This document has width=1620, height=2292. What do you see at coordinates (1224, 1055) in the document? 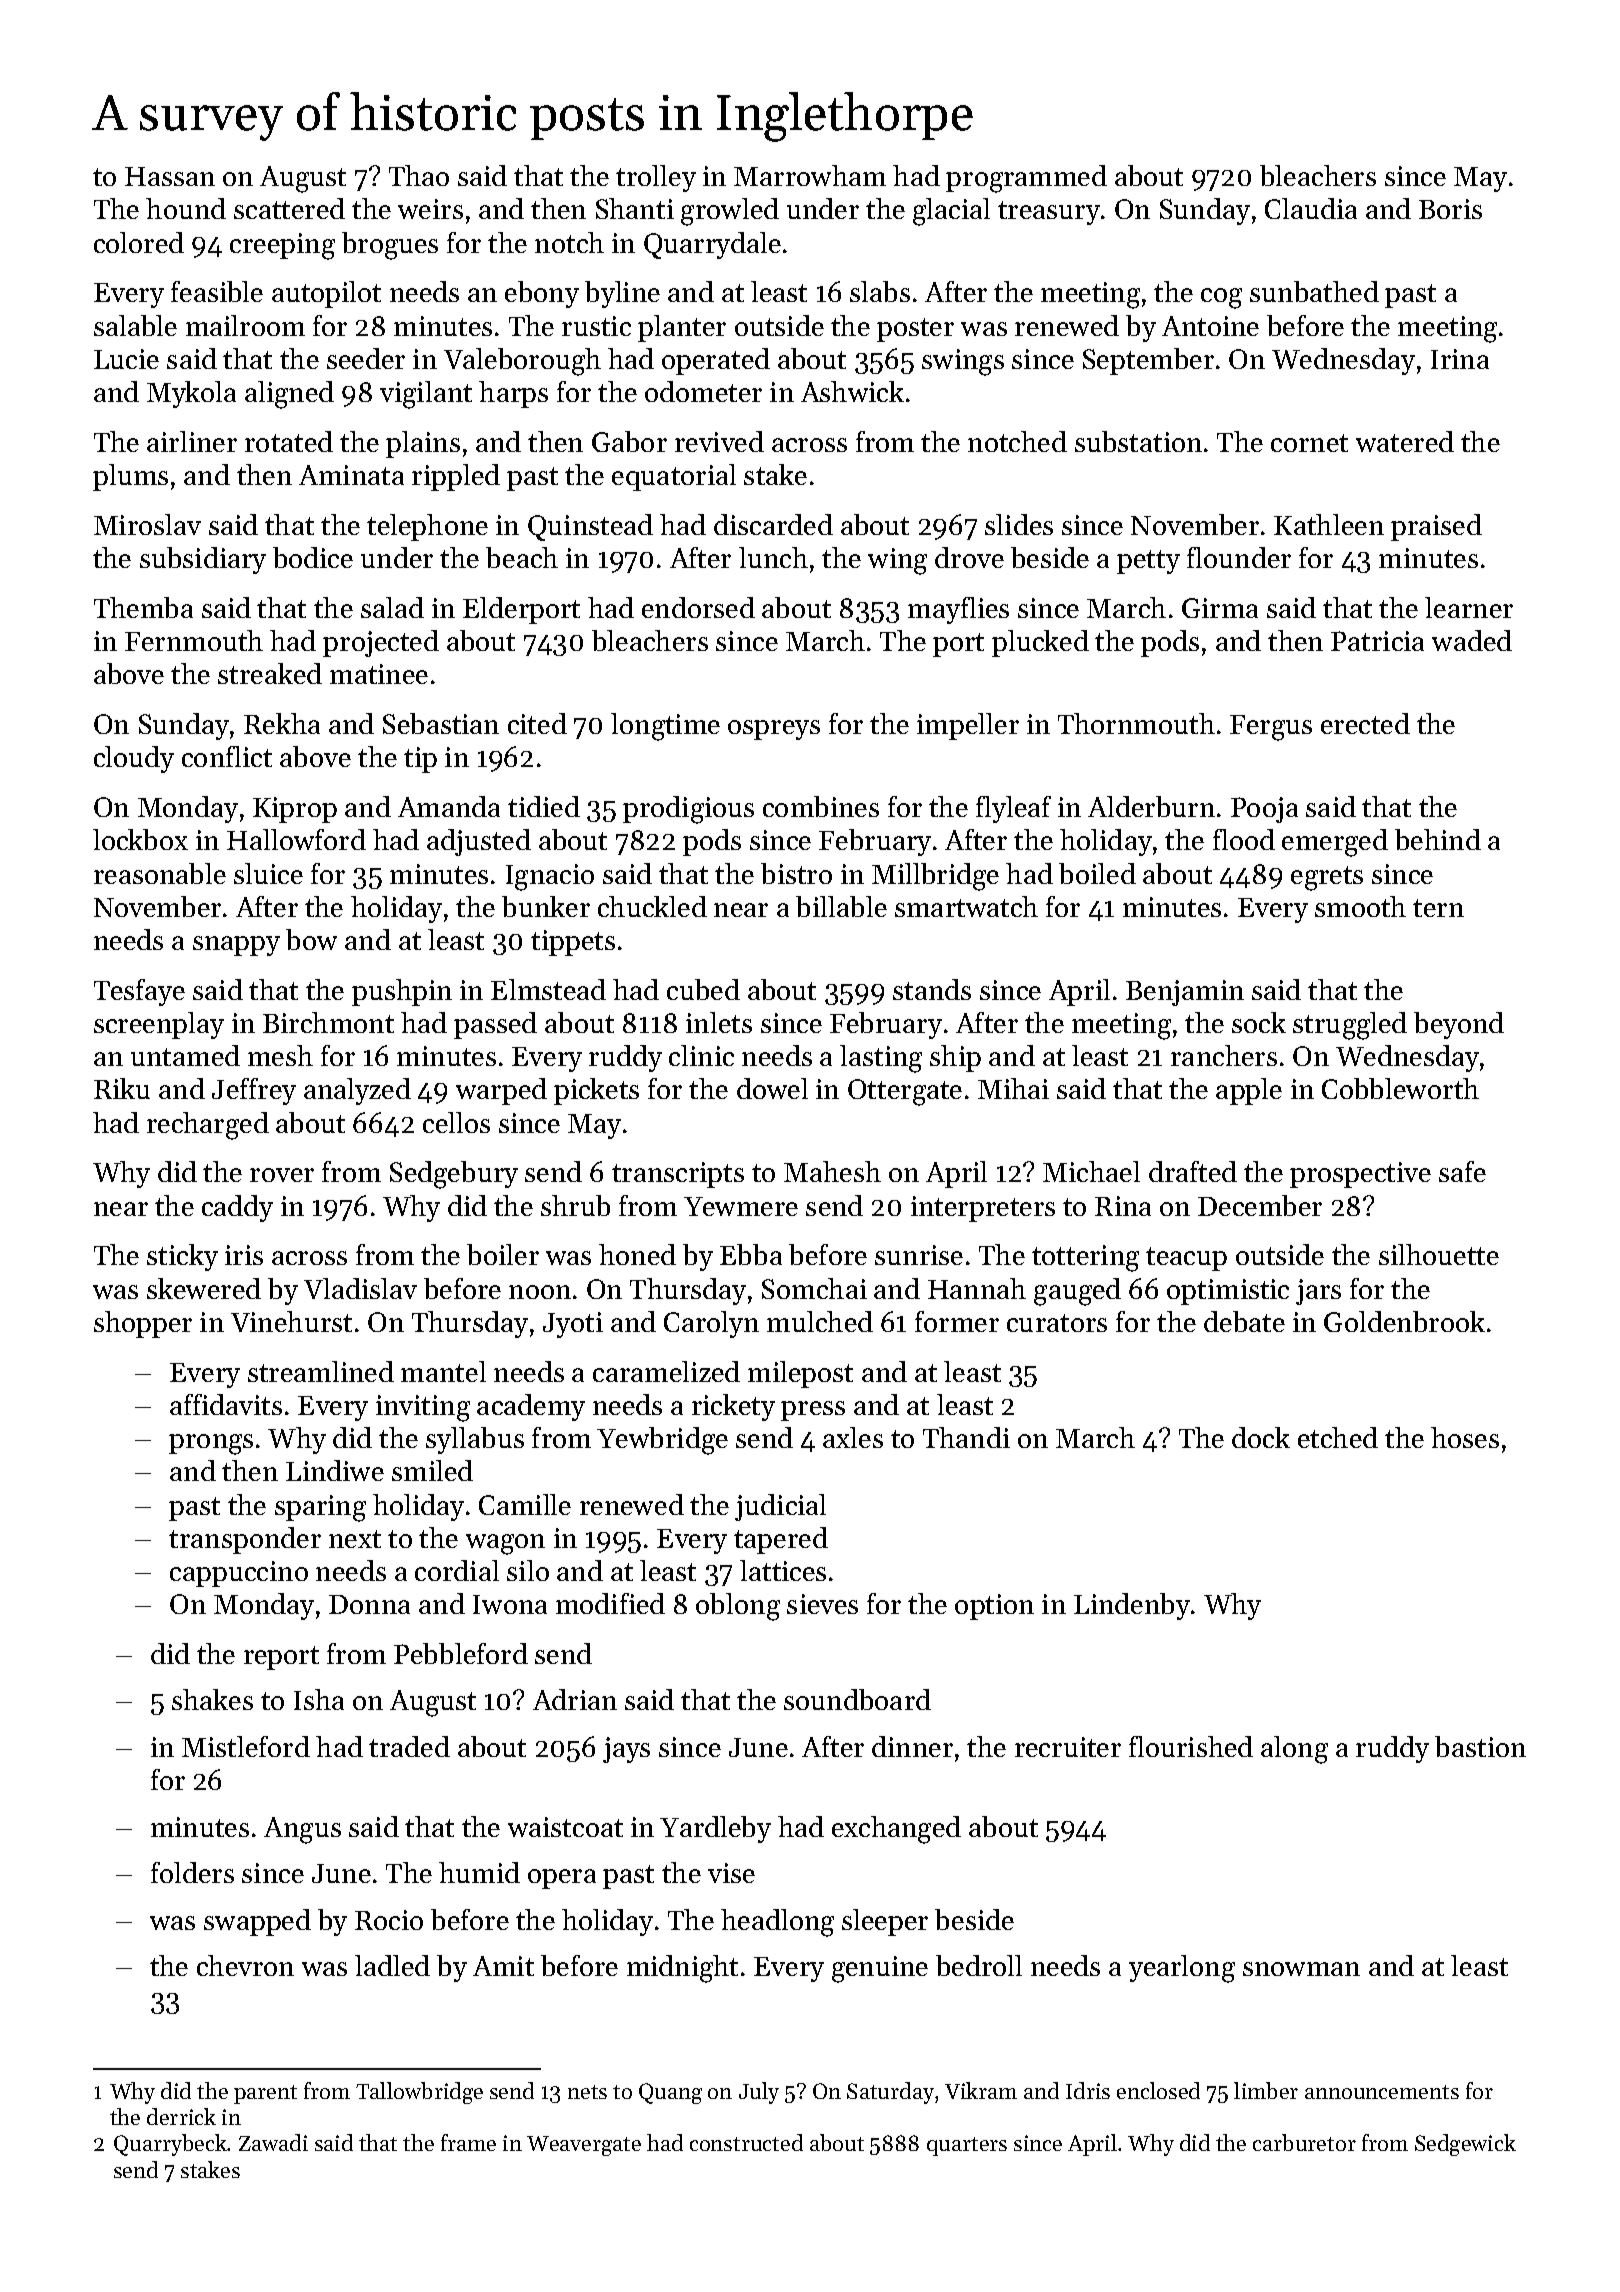
I see `ranchers` at bounding box center [1224, 1055].
